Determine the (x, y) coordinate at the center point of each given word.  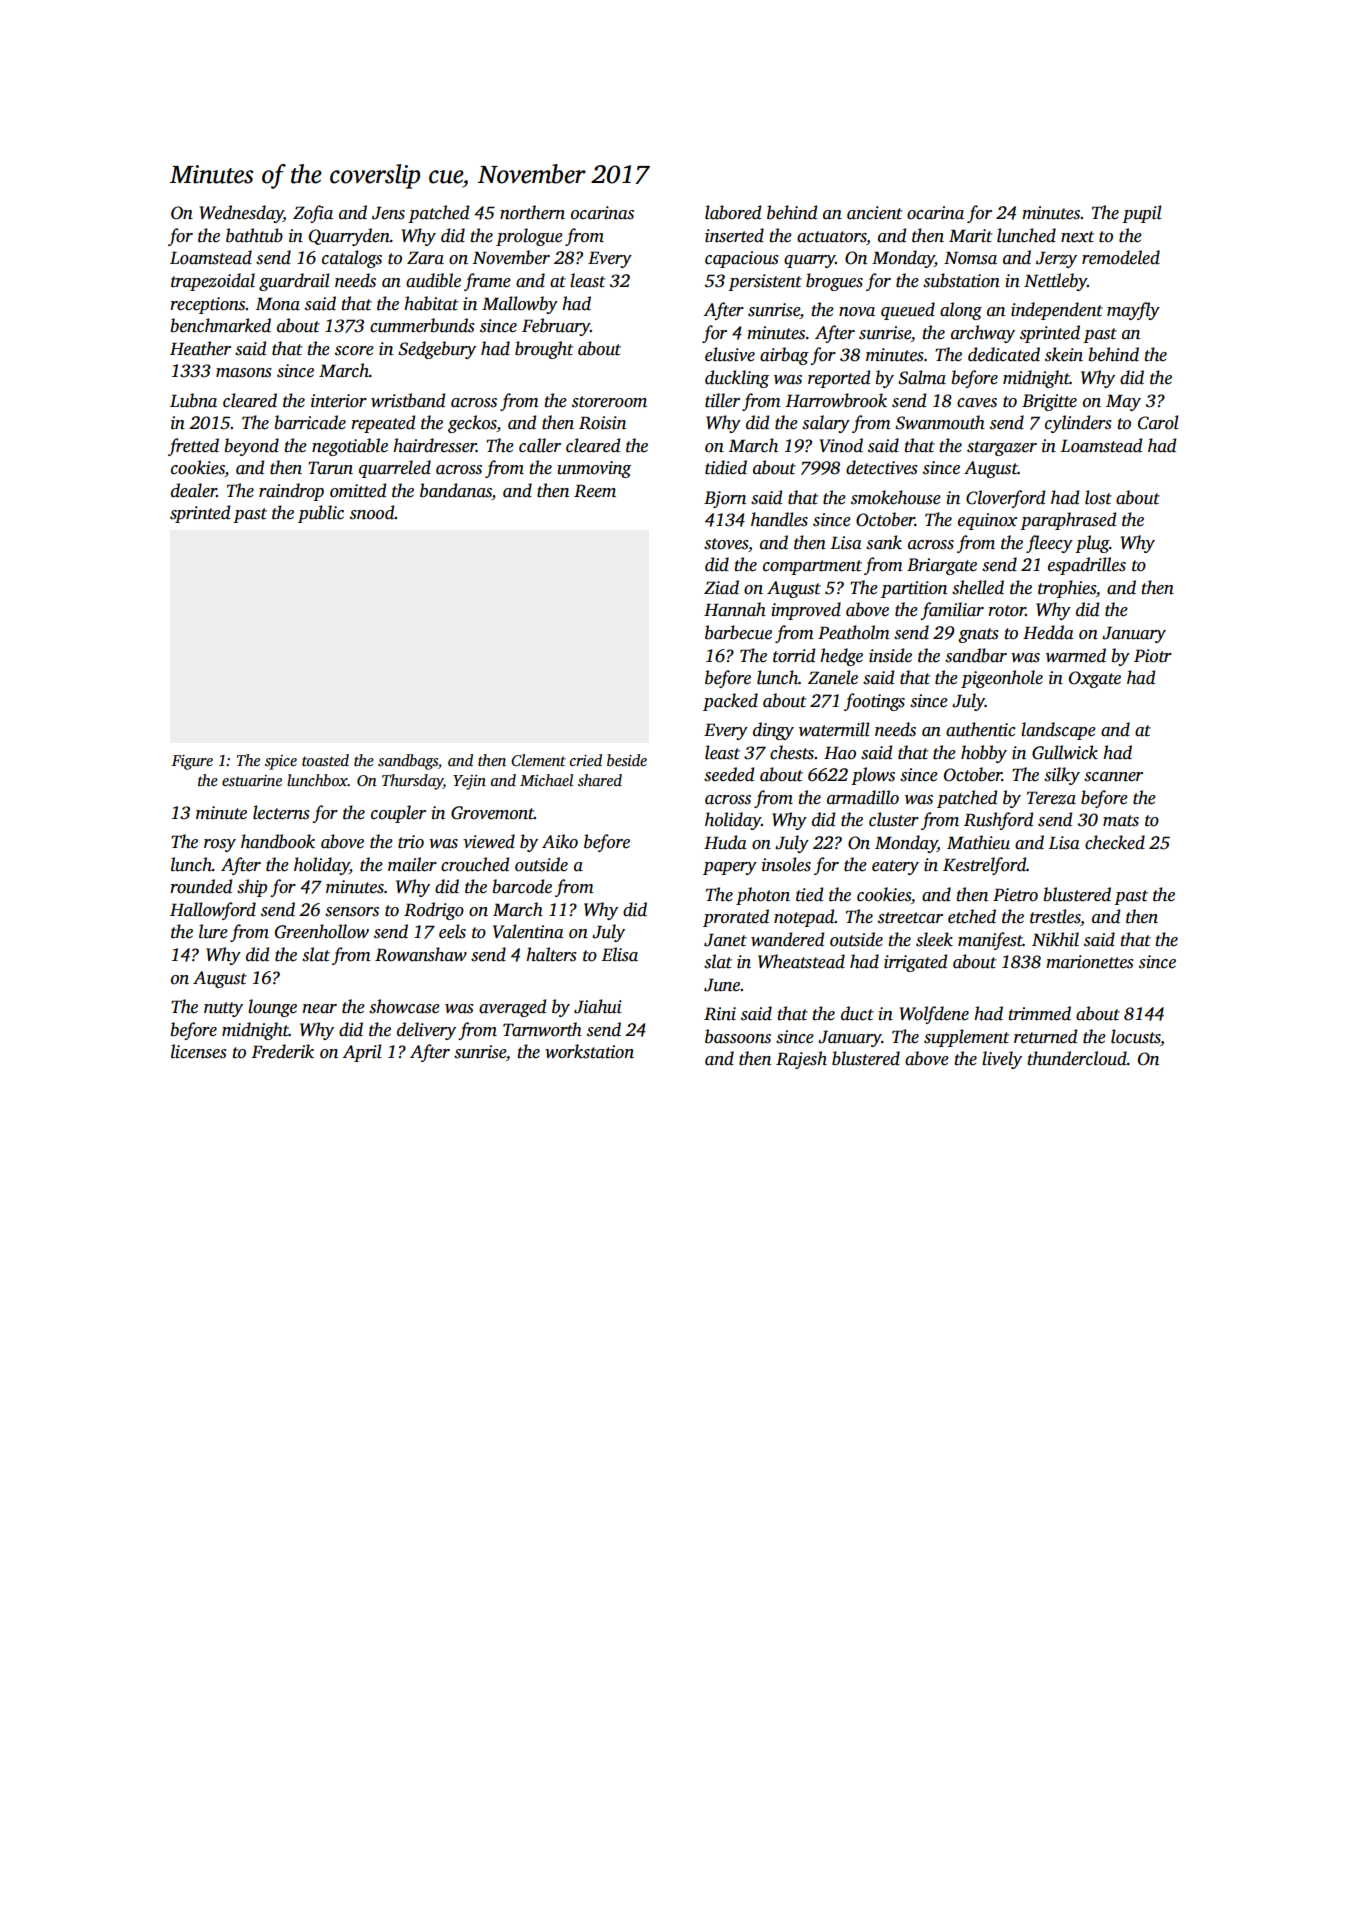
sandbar (976, 655)
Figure (192, 762)
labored (733, 212)
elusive (730, 354)
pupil (1142, 214)
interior (339, 401)
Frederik (282, 1051)
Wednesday (241, 214)
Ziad (721, 587)
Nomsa (970, 258)
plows (873, 776)
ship (252, 888)
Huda (725, 842)
